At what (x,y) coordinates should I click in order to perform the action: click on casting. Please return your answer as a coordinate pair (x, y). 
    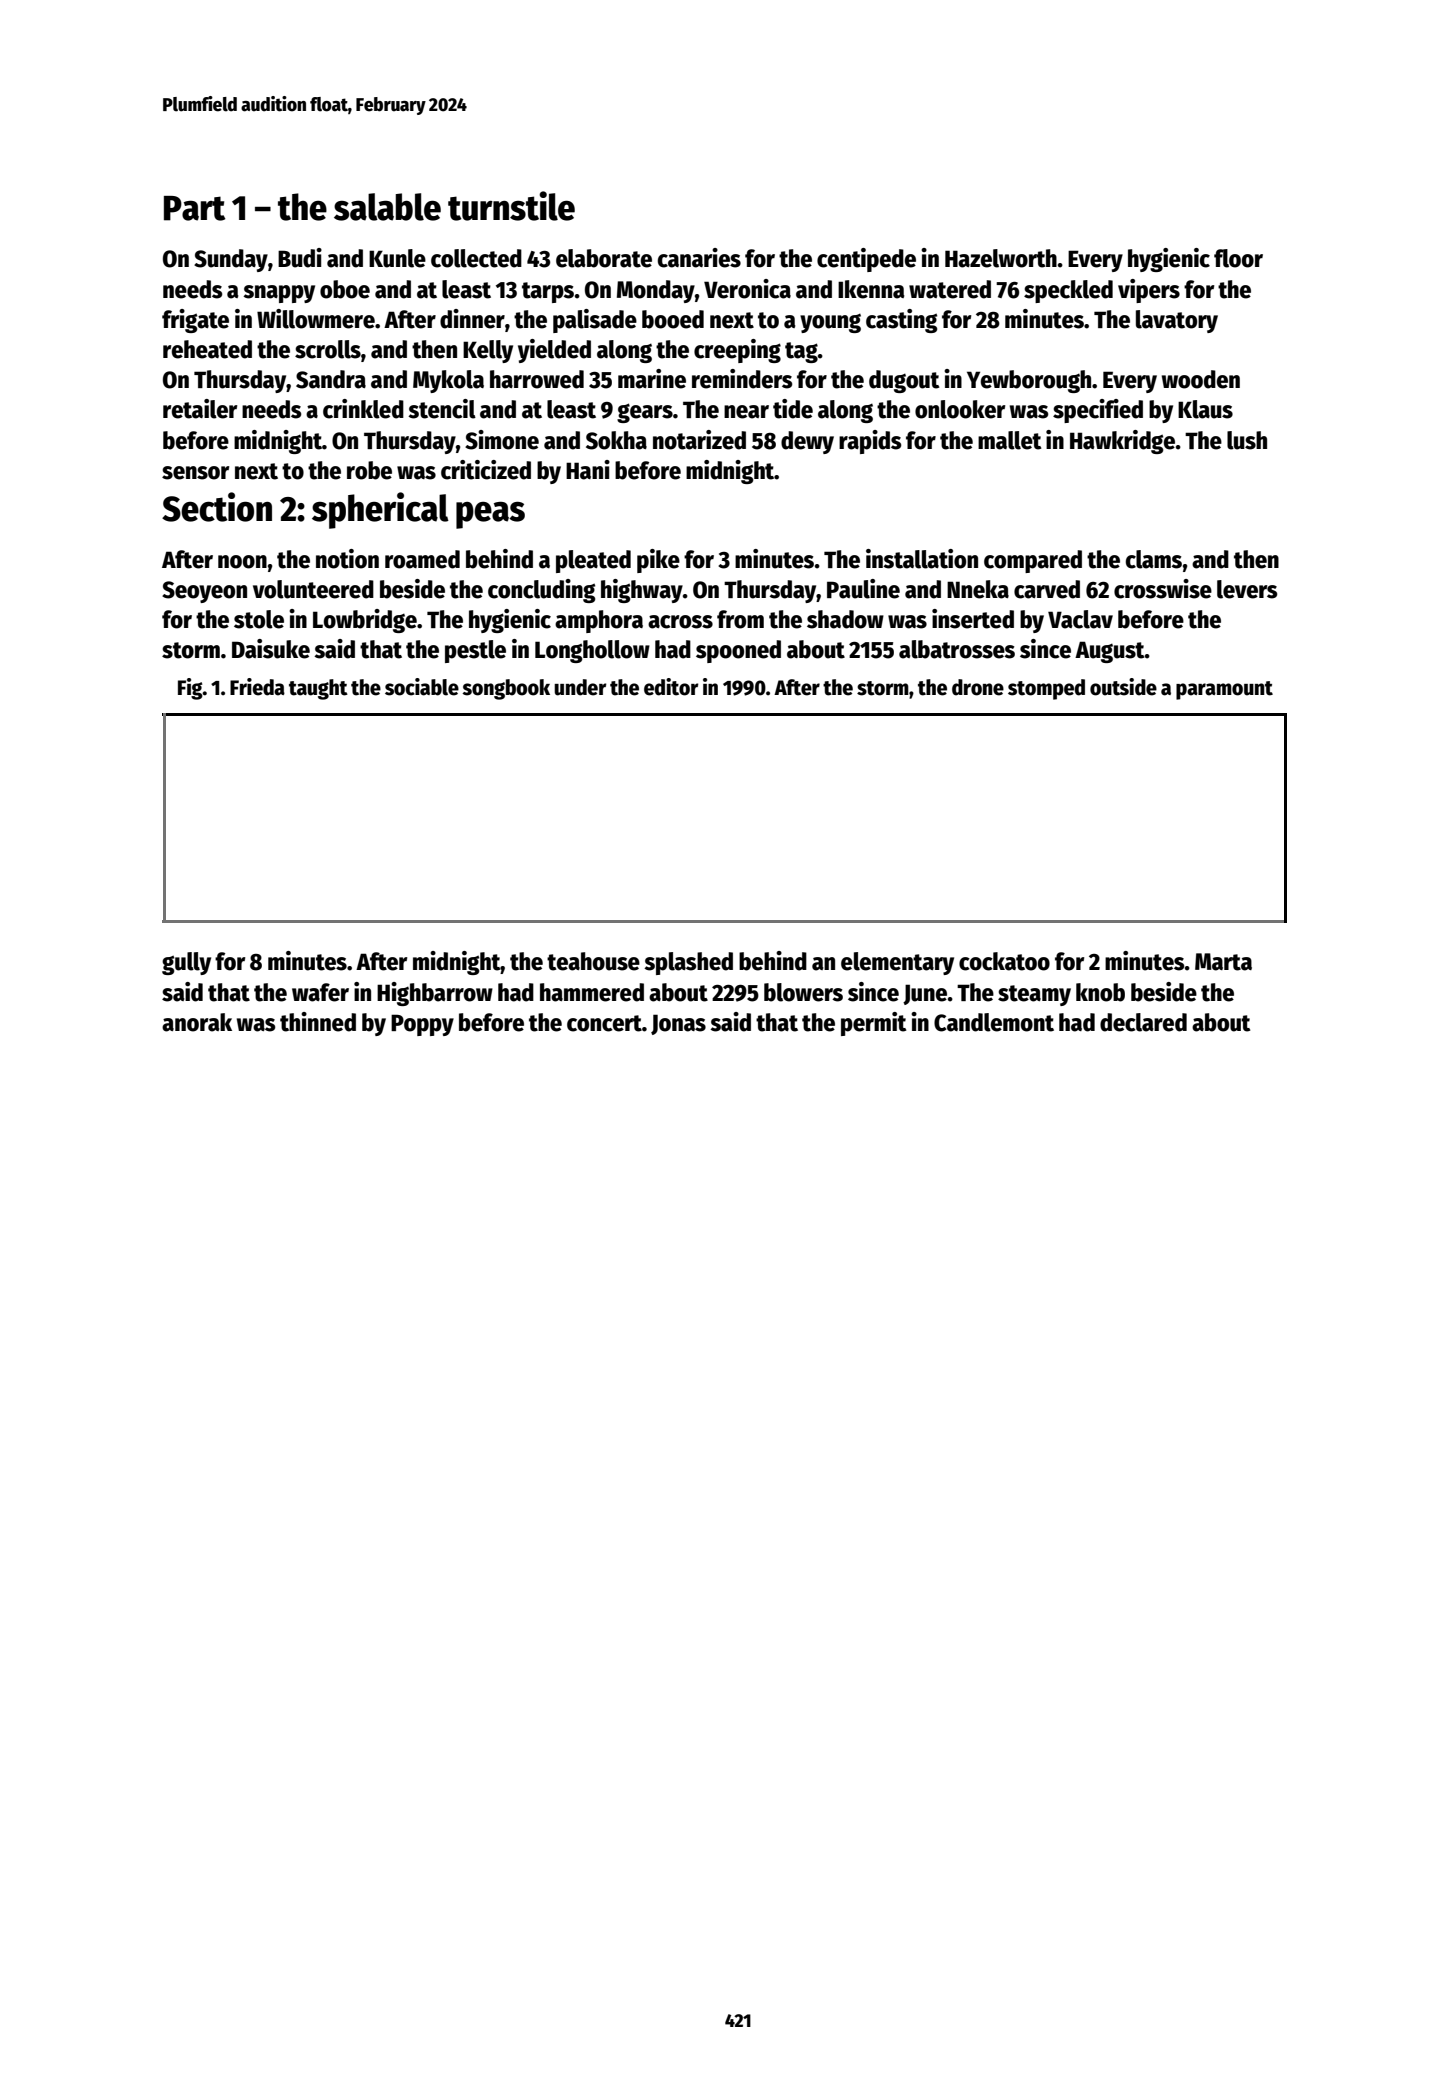
    Looking at the image, I should click on (901, 321).
